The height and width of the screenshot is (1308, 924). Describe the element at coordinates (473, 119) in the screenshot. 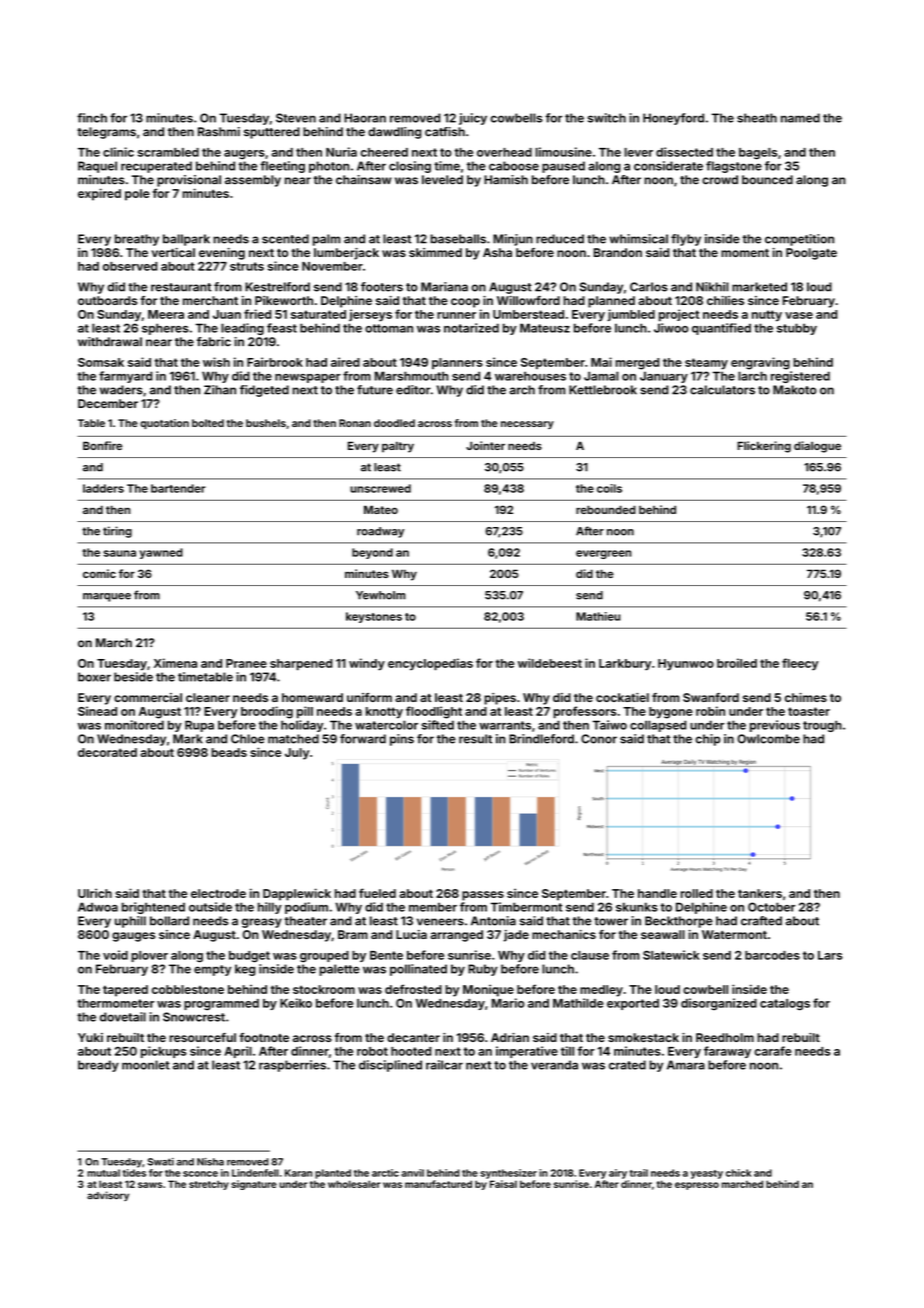

I see `juicy` at that location.
